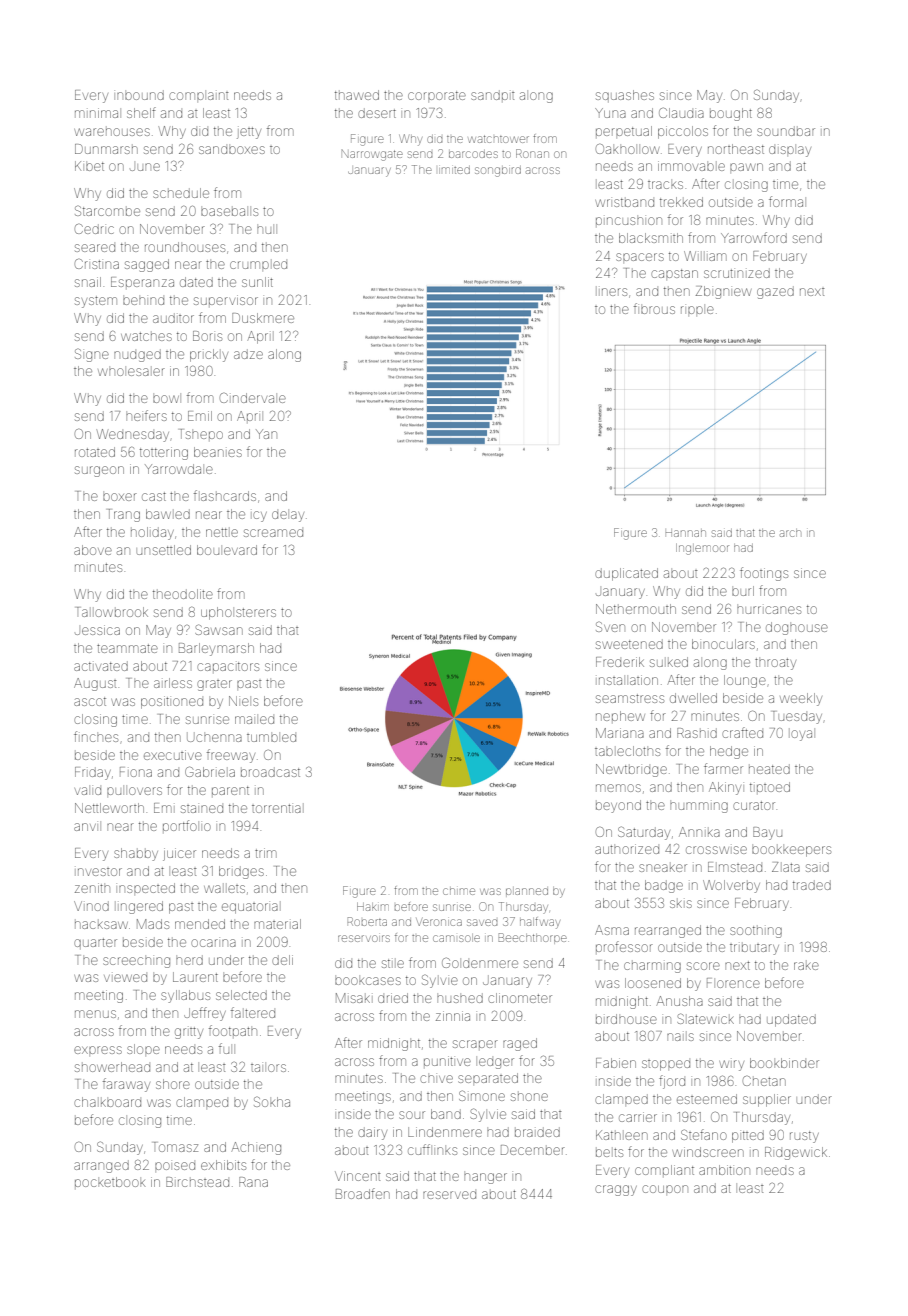 This document has height=1316, width=908. I want to click on duplicated, so click(626, 574).
